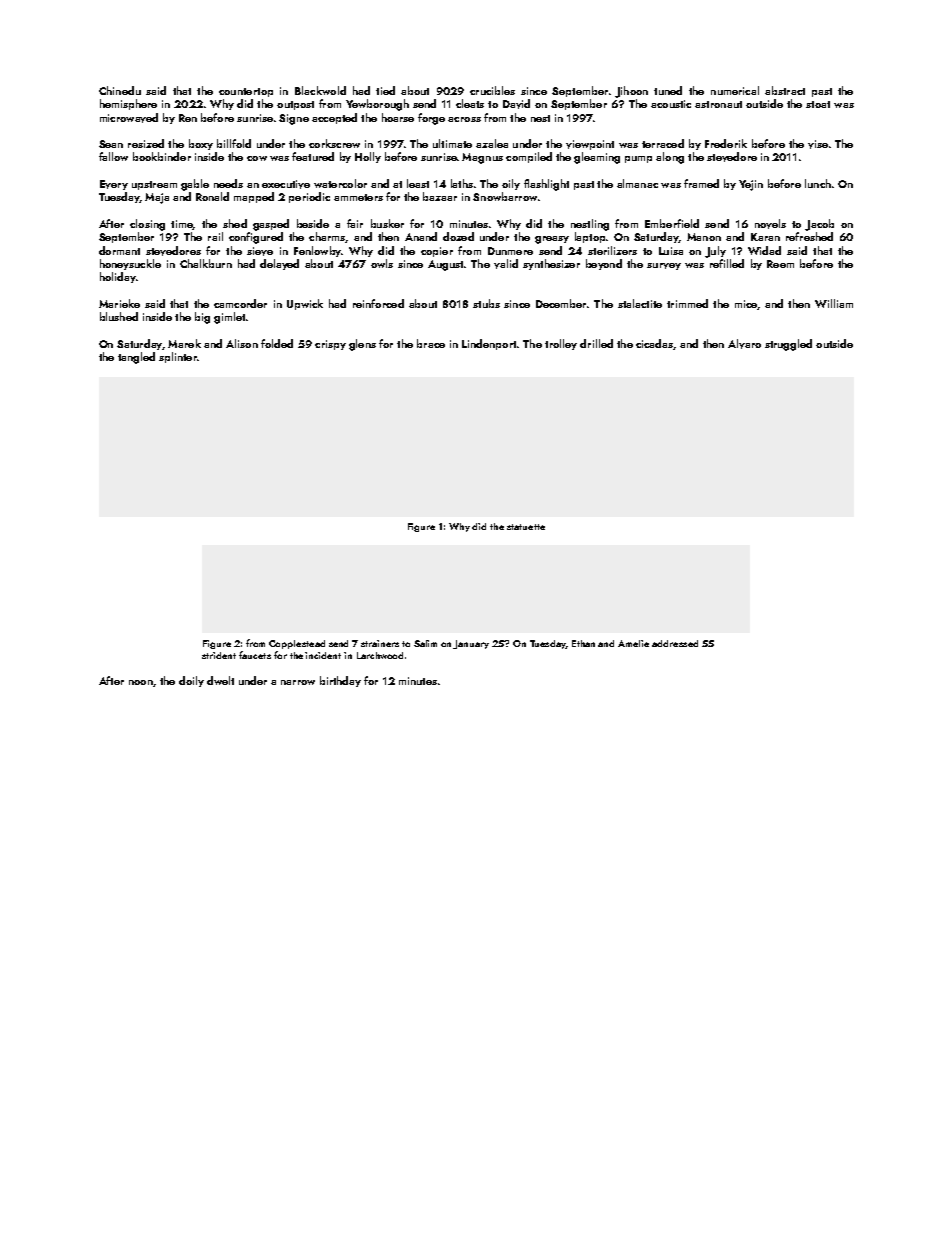  What do you see at coordinates (425, 643) in the screenshot?
I see `Salim` at bounding box center [425, 643].
